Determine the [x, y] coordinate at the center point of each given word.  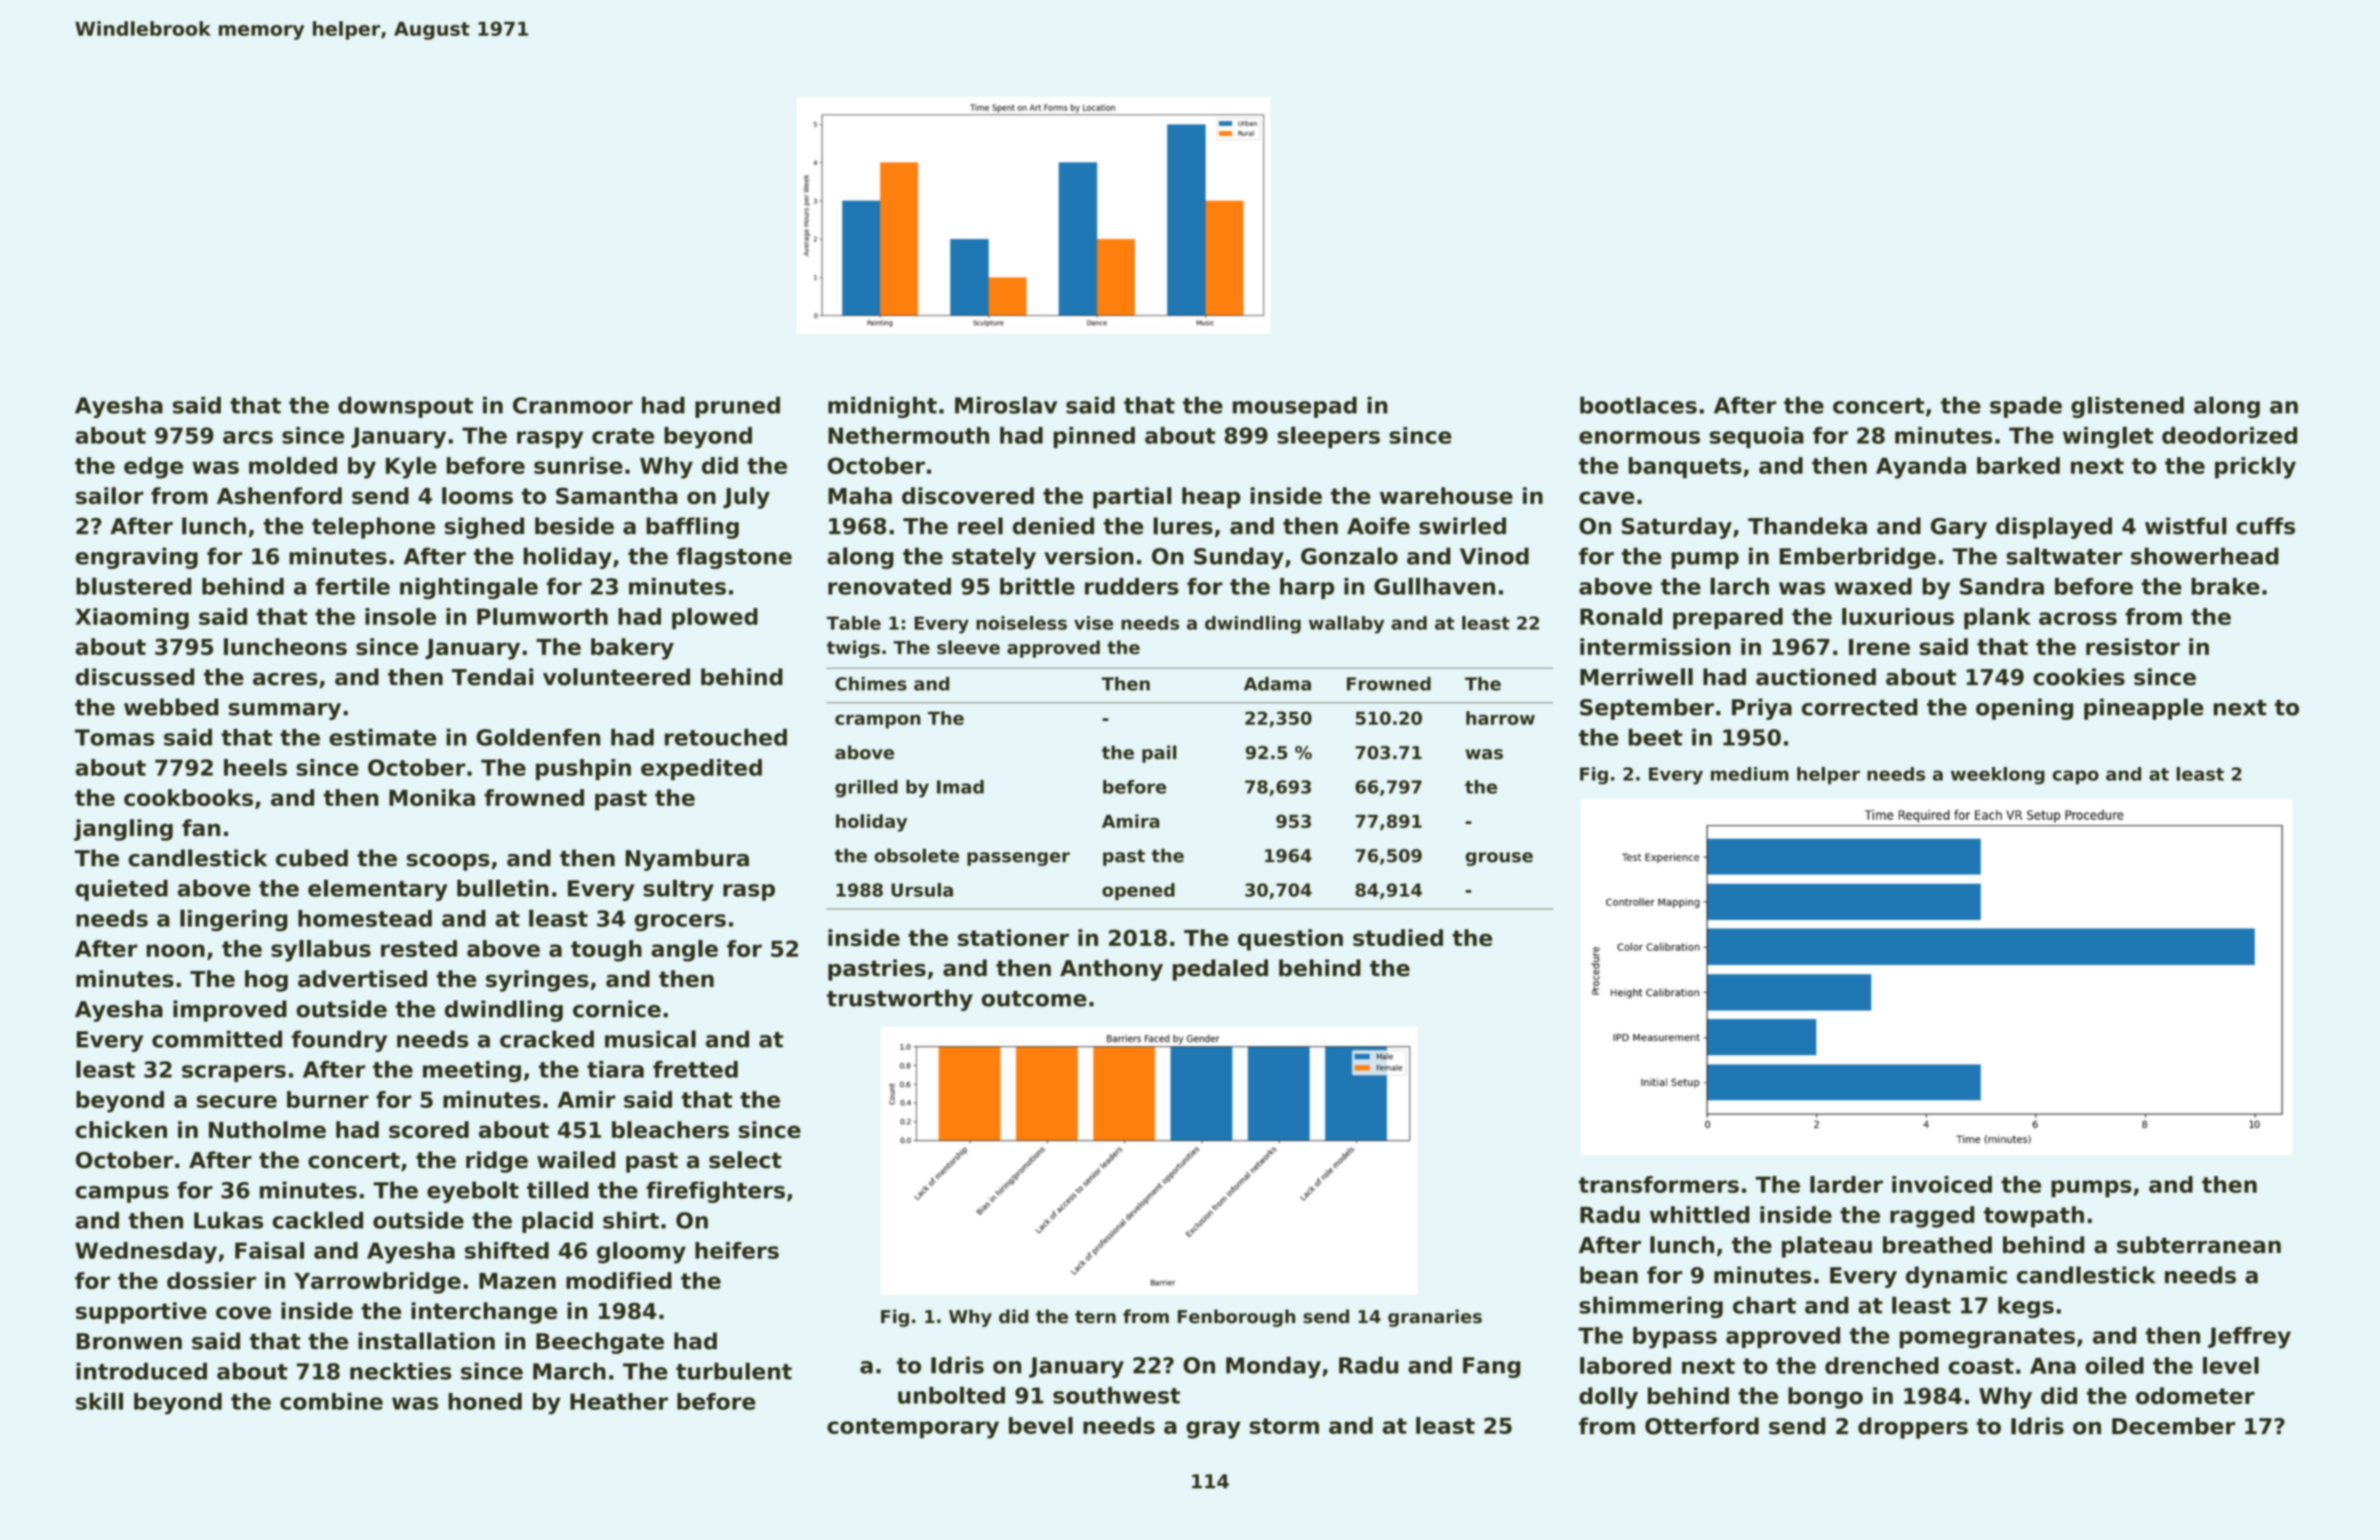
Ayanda [1921, 468]
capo [2075, 777]
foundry [339, 1041]
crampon [878, 721]
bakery [632, 649]
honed [485, 1401]
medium [1750, 774]
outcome [1034, 999]
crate [623, 436]
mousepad [1295, 407]
